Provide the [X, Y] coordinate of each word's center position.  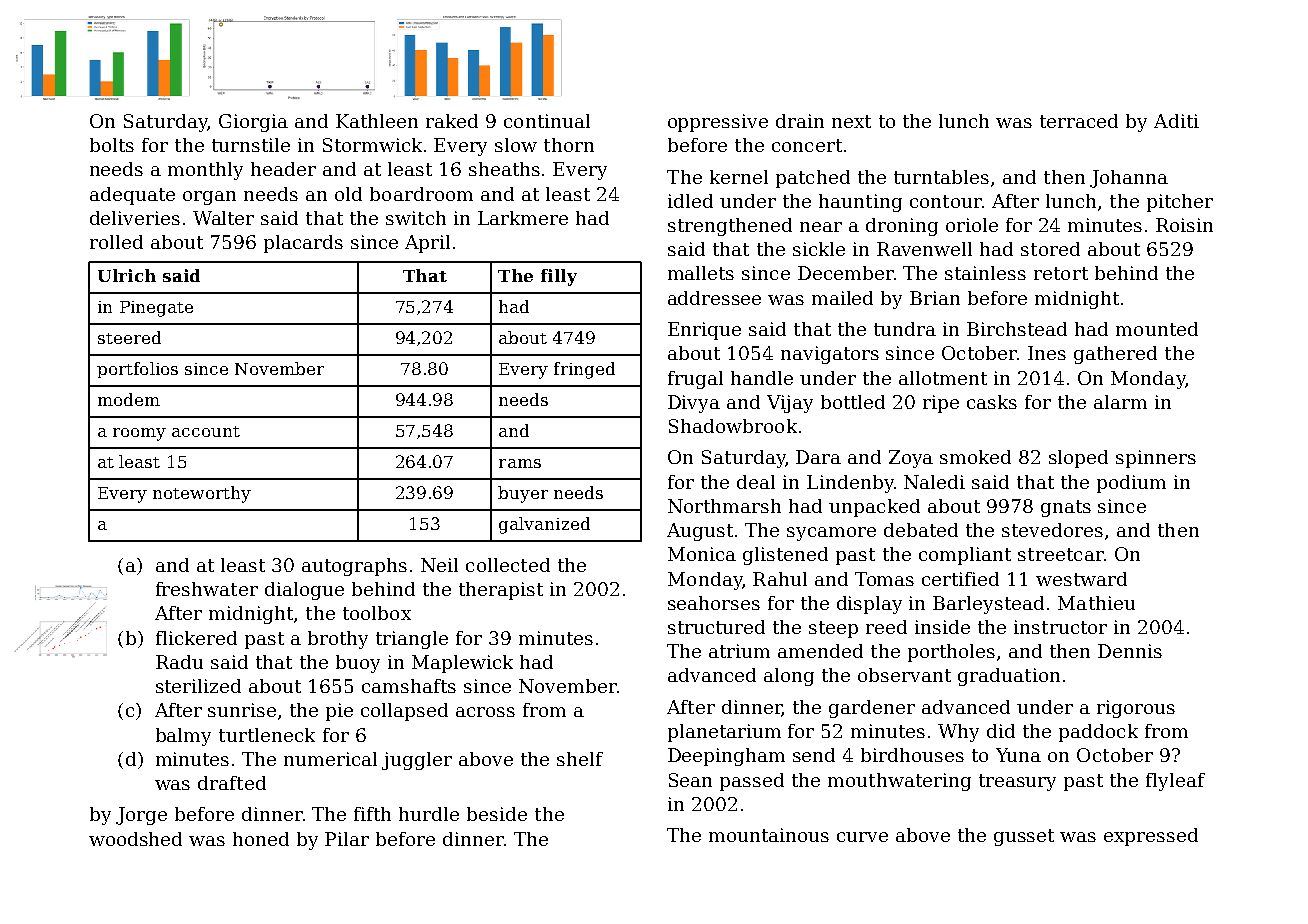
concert [807, 145]
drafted [232, 783]
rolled [116, 242]
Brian [935, 298]
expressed [1151, 837]
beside [497, 814]
